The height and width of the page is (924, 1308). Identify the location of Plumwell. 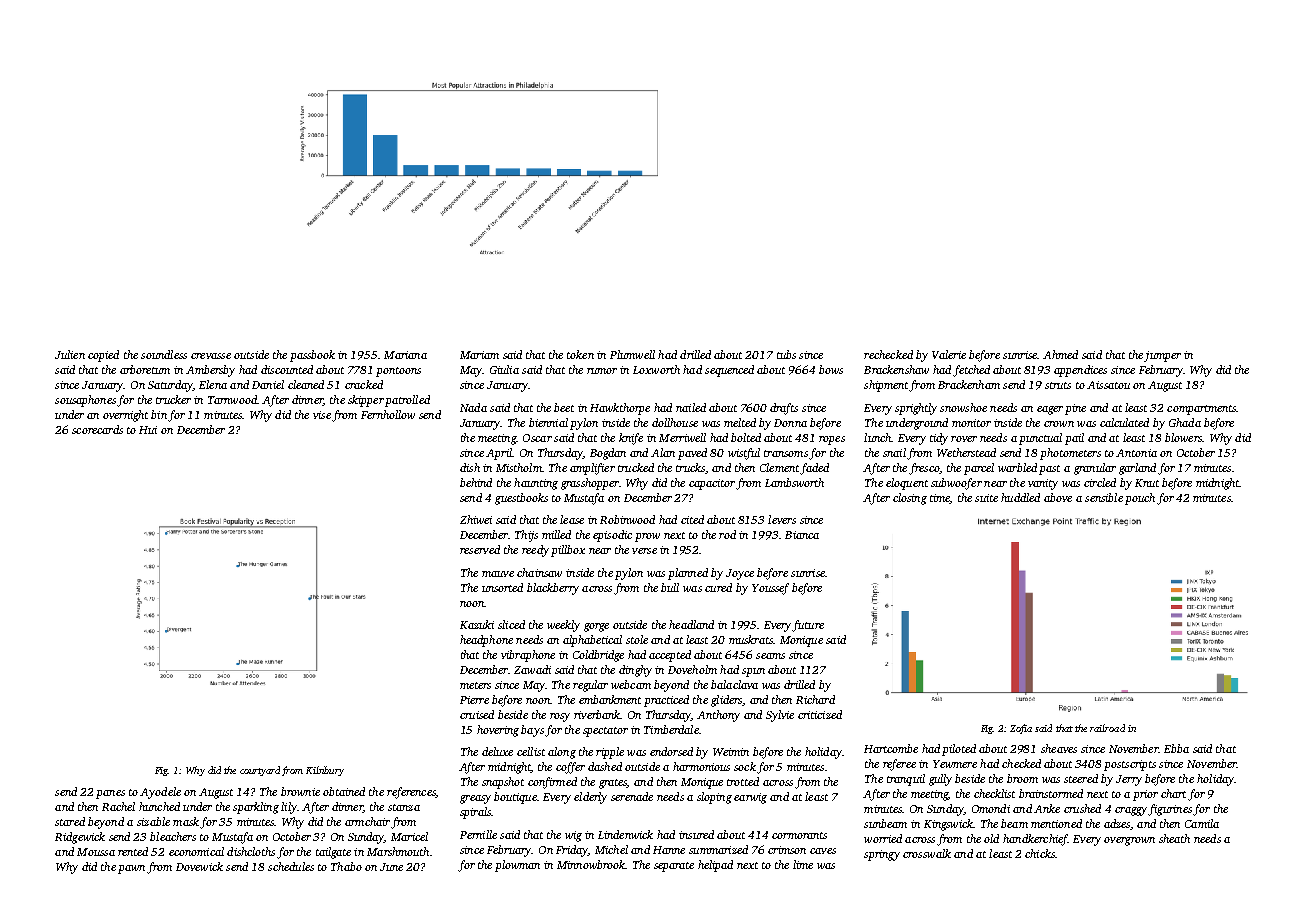
(632, 354).
